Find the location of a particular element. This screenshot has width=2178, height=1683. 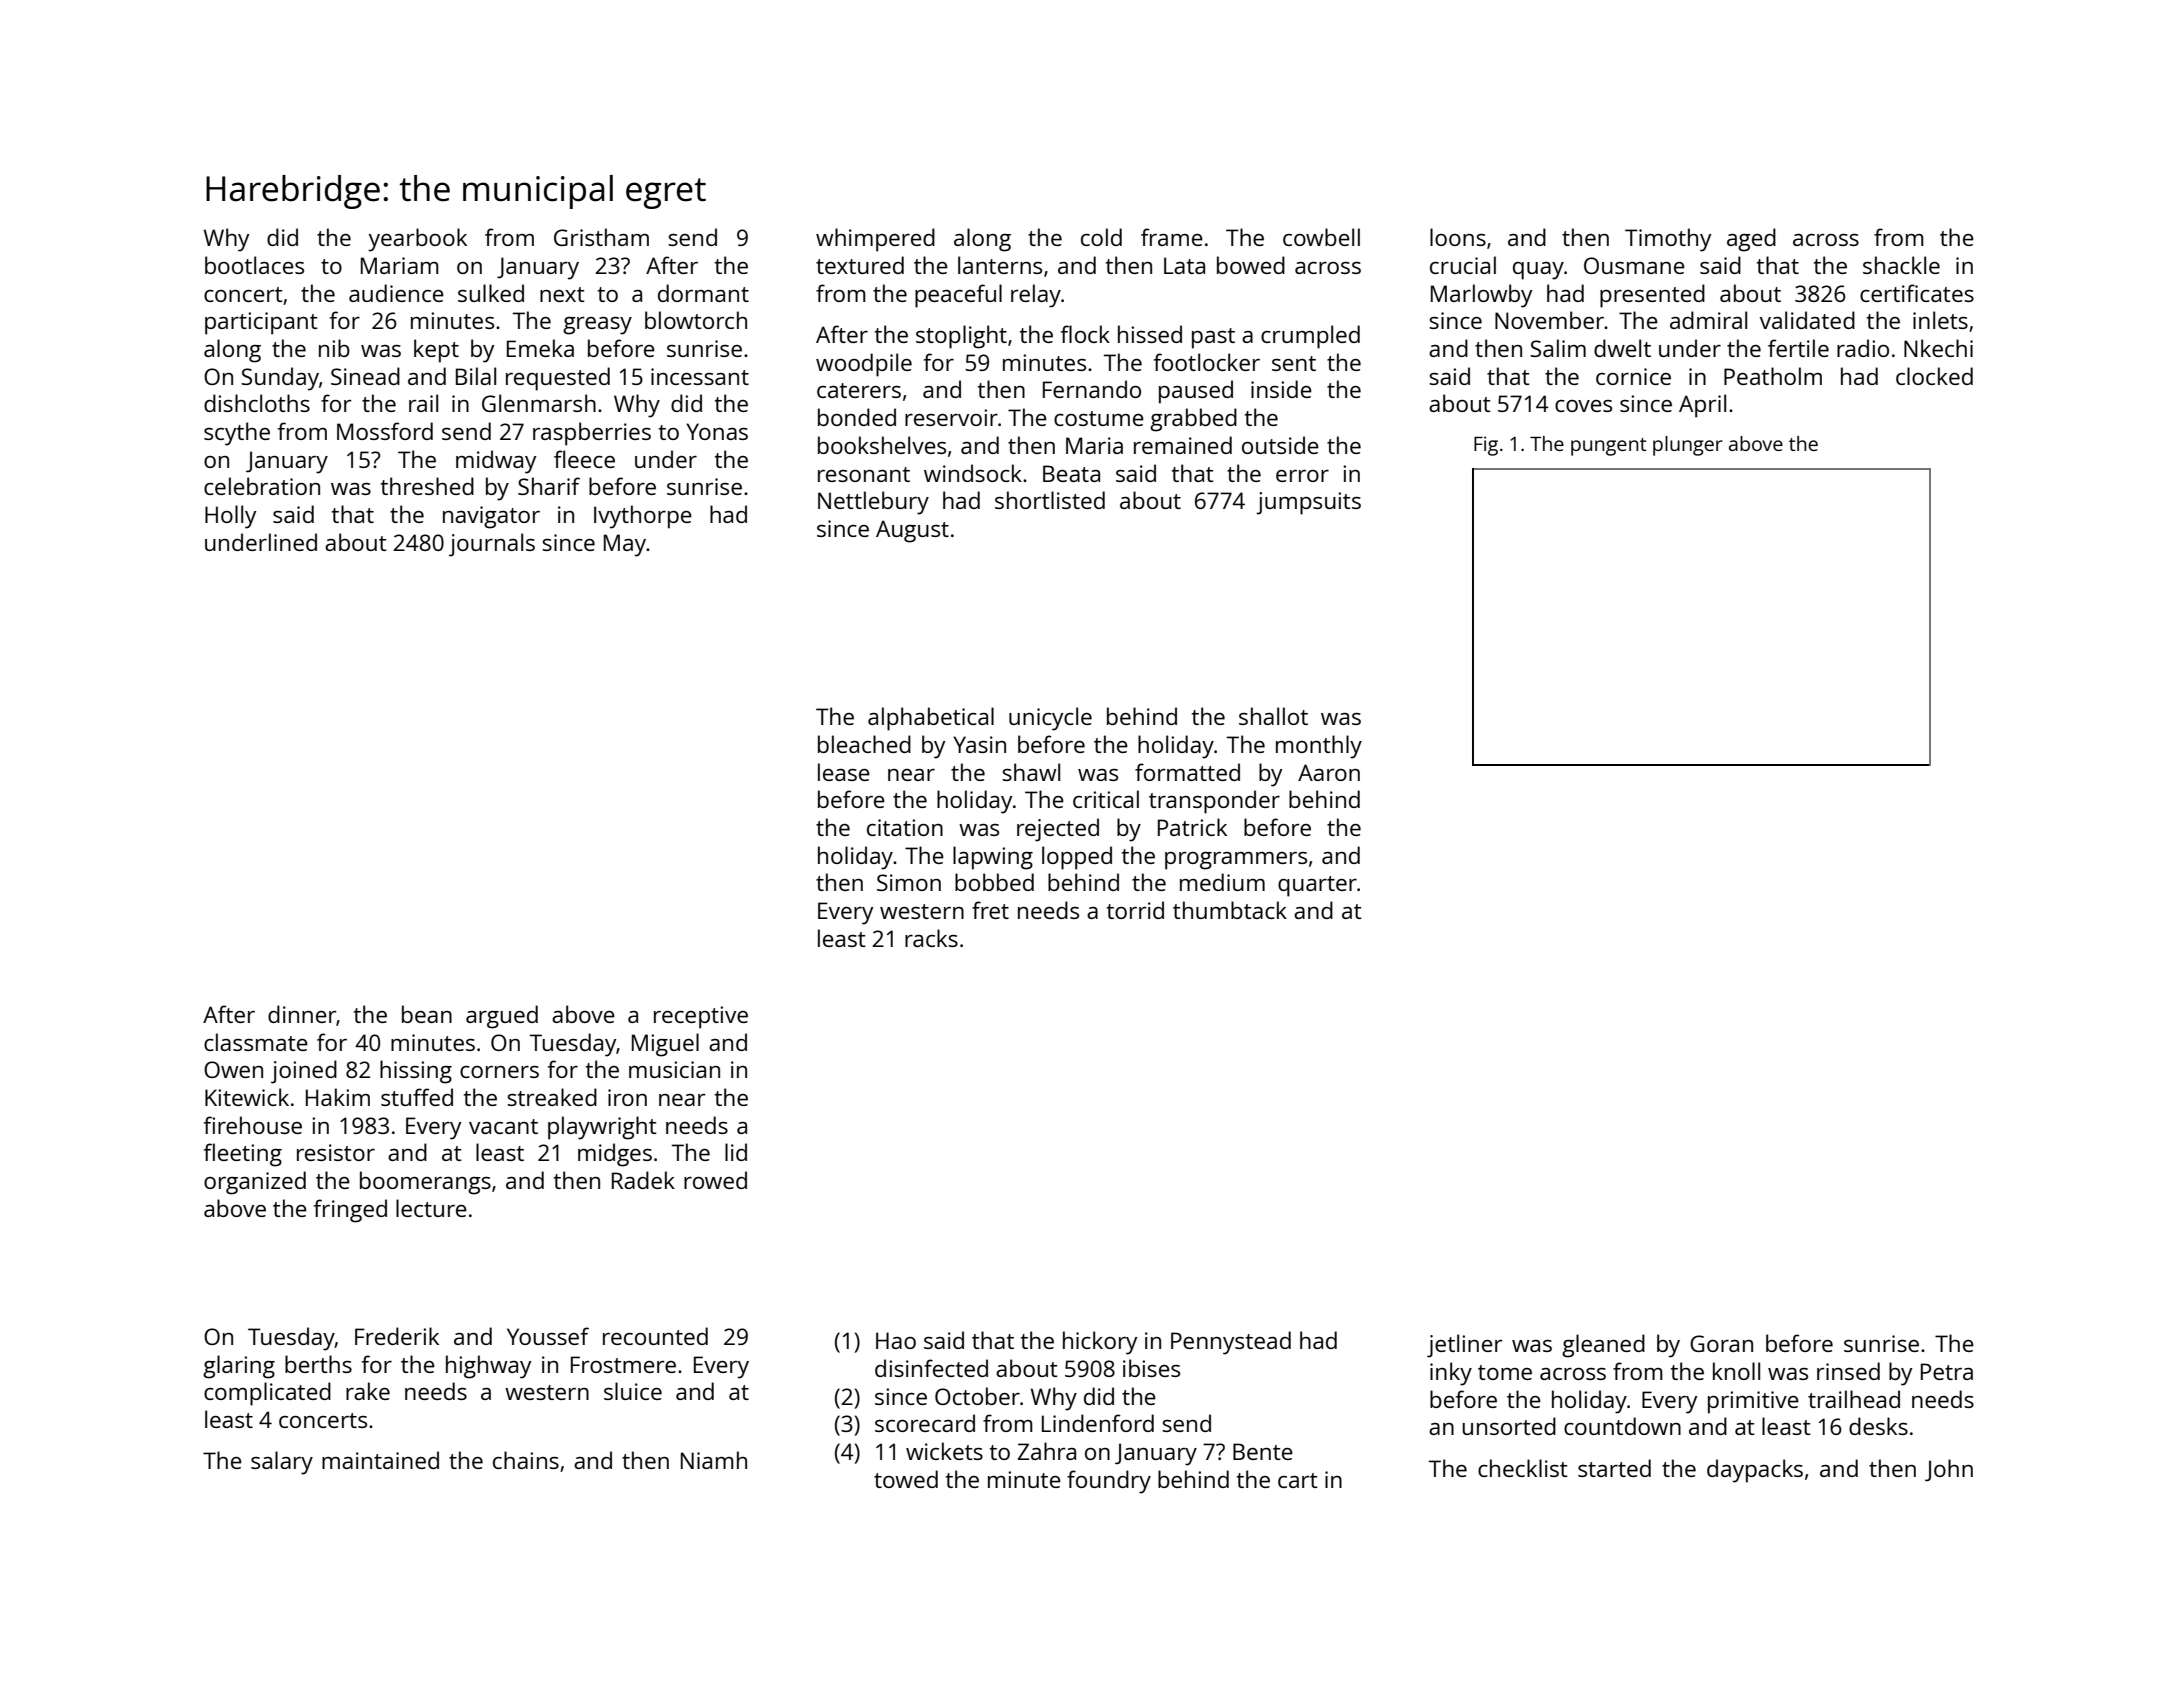

alphabetical is located at coordinates (931, 719).
